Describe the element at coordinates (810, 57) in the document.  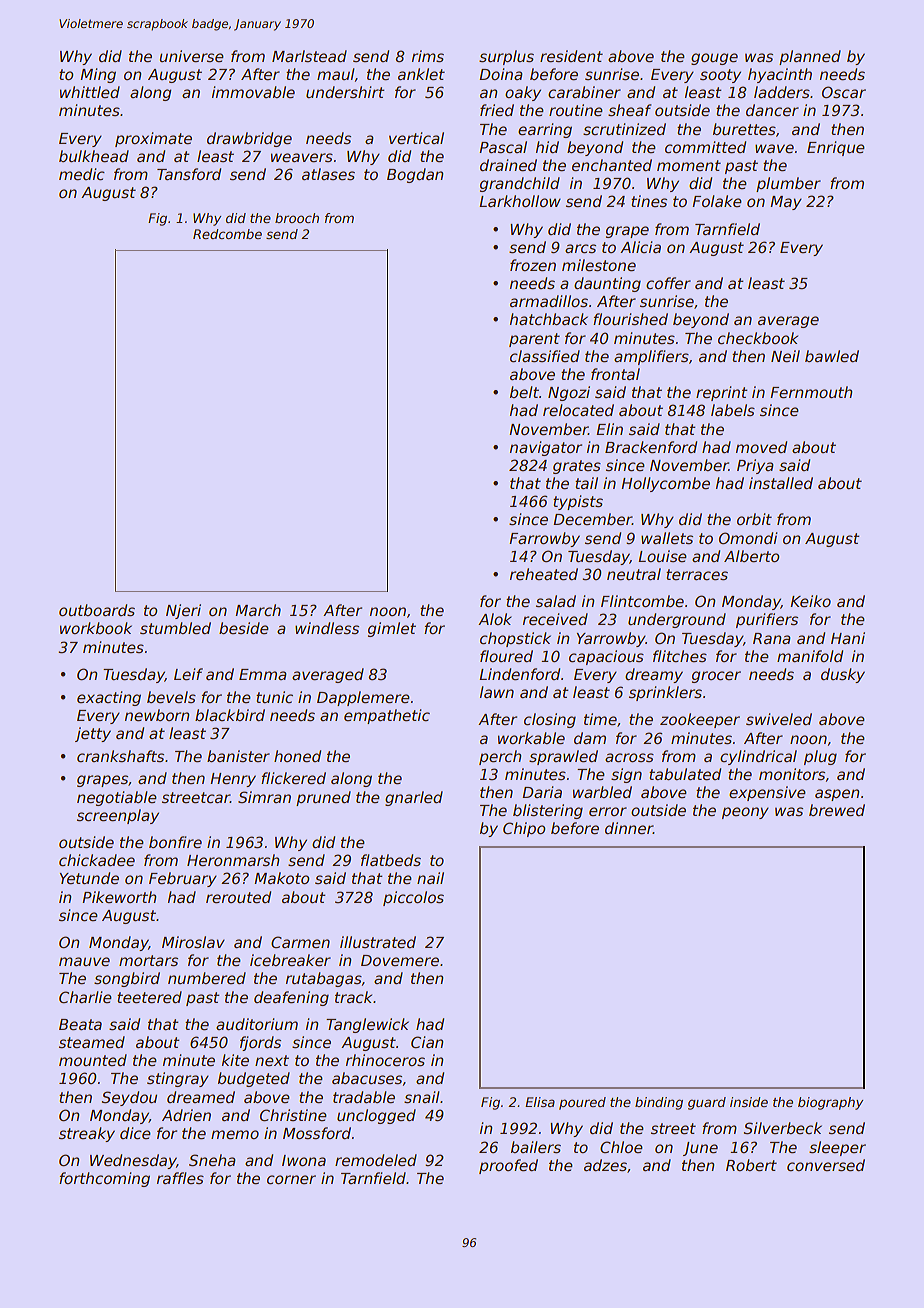
I see `planned` at that location.
